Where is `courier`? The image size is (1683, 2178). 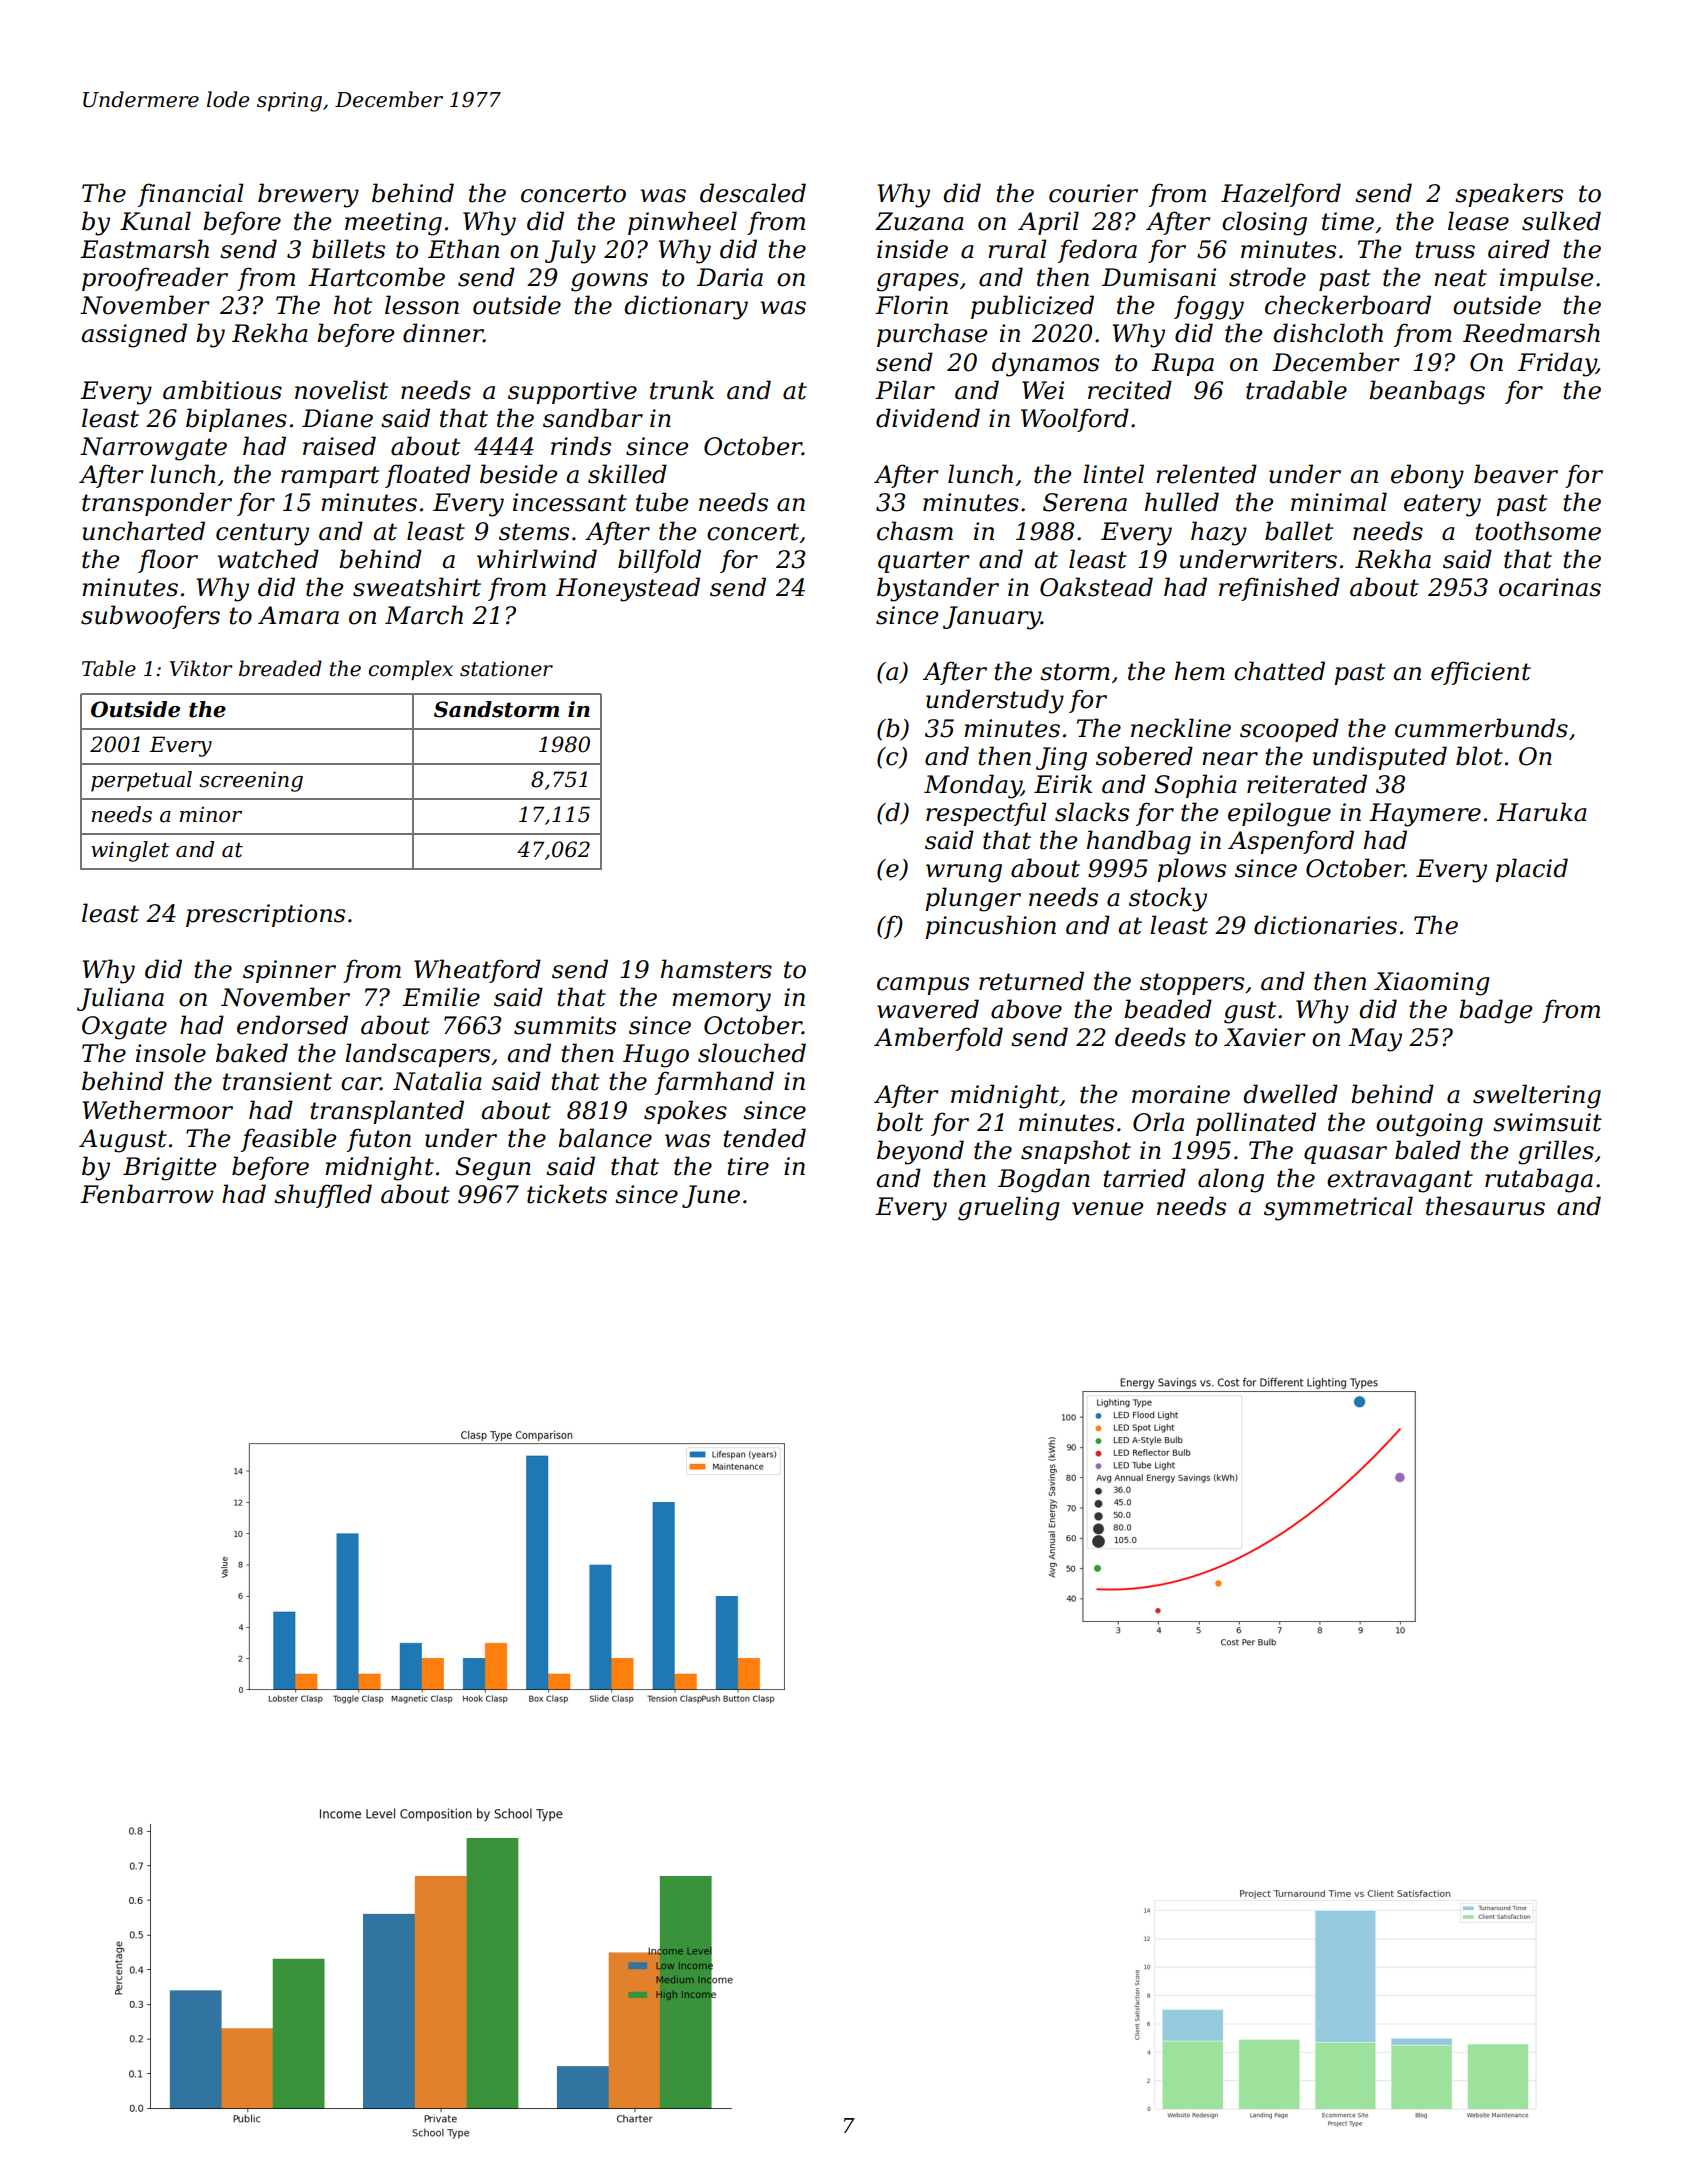 courier is located at coordinates (1093, 193).
